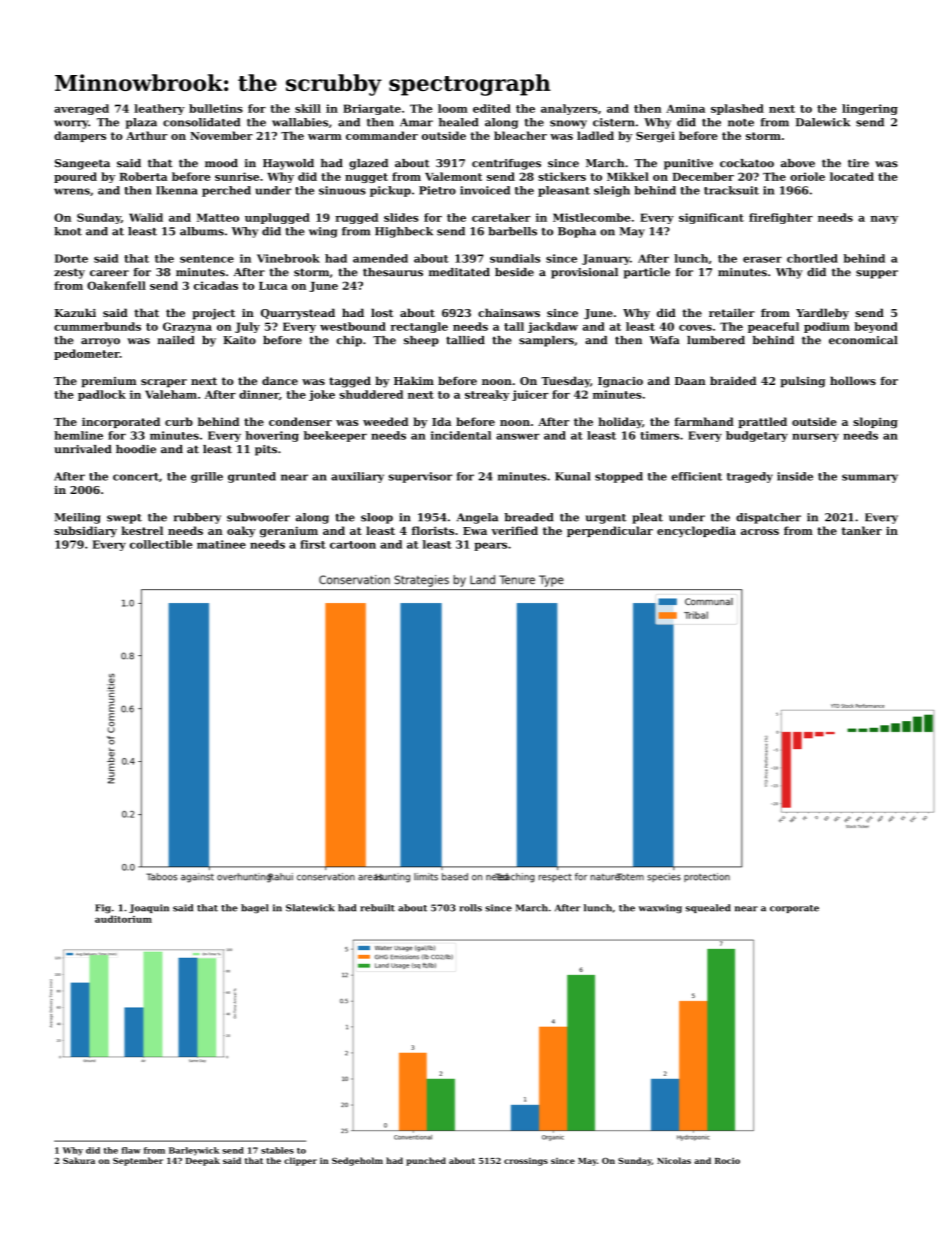  I want to click on splashed, so click(737, 109).
